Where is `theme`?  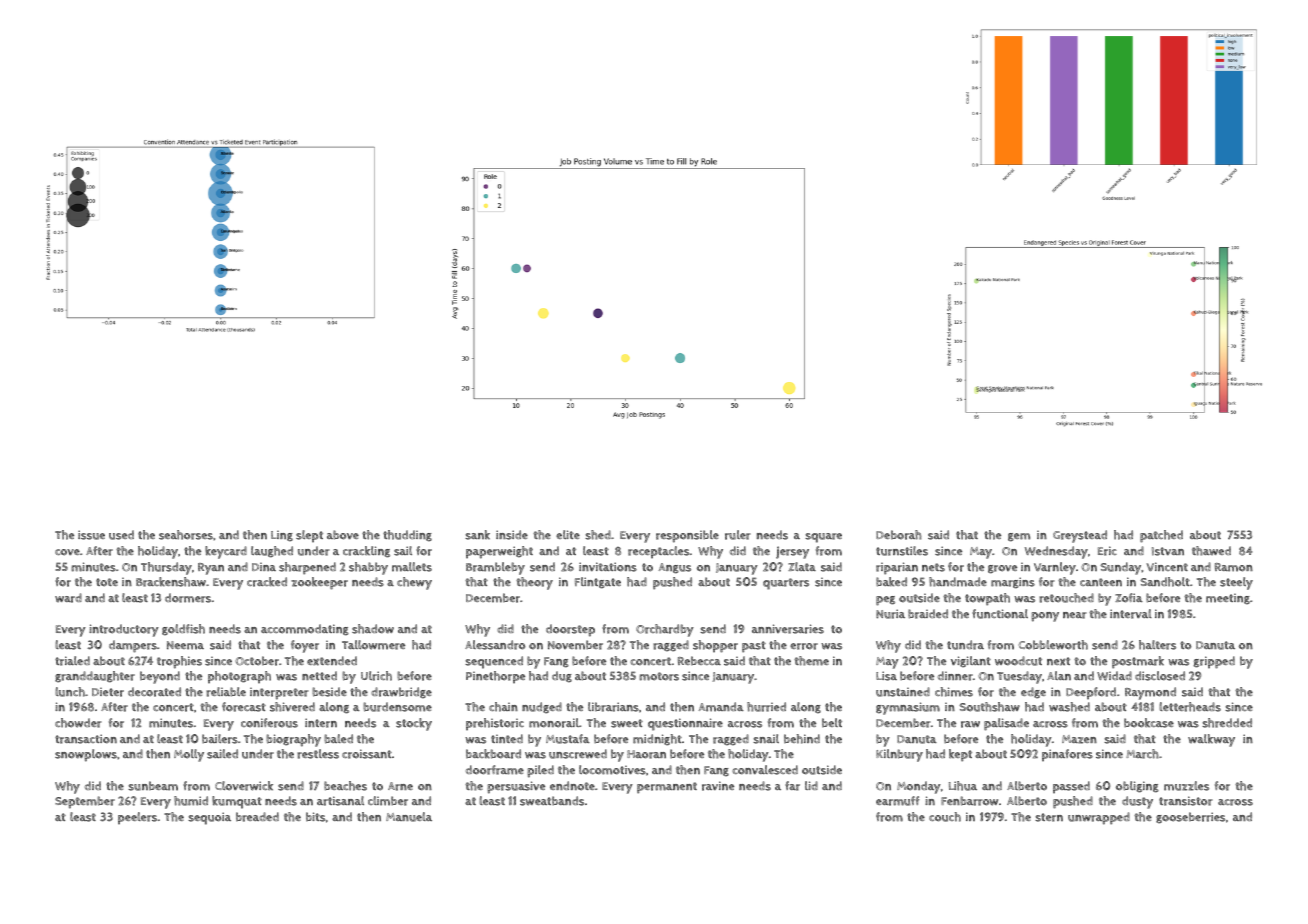 theme is located at coordinates (811, 661).
